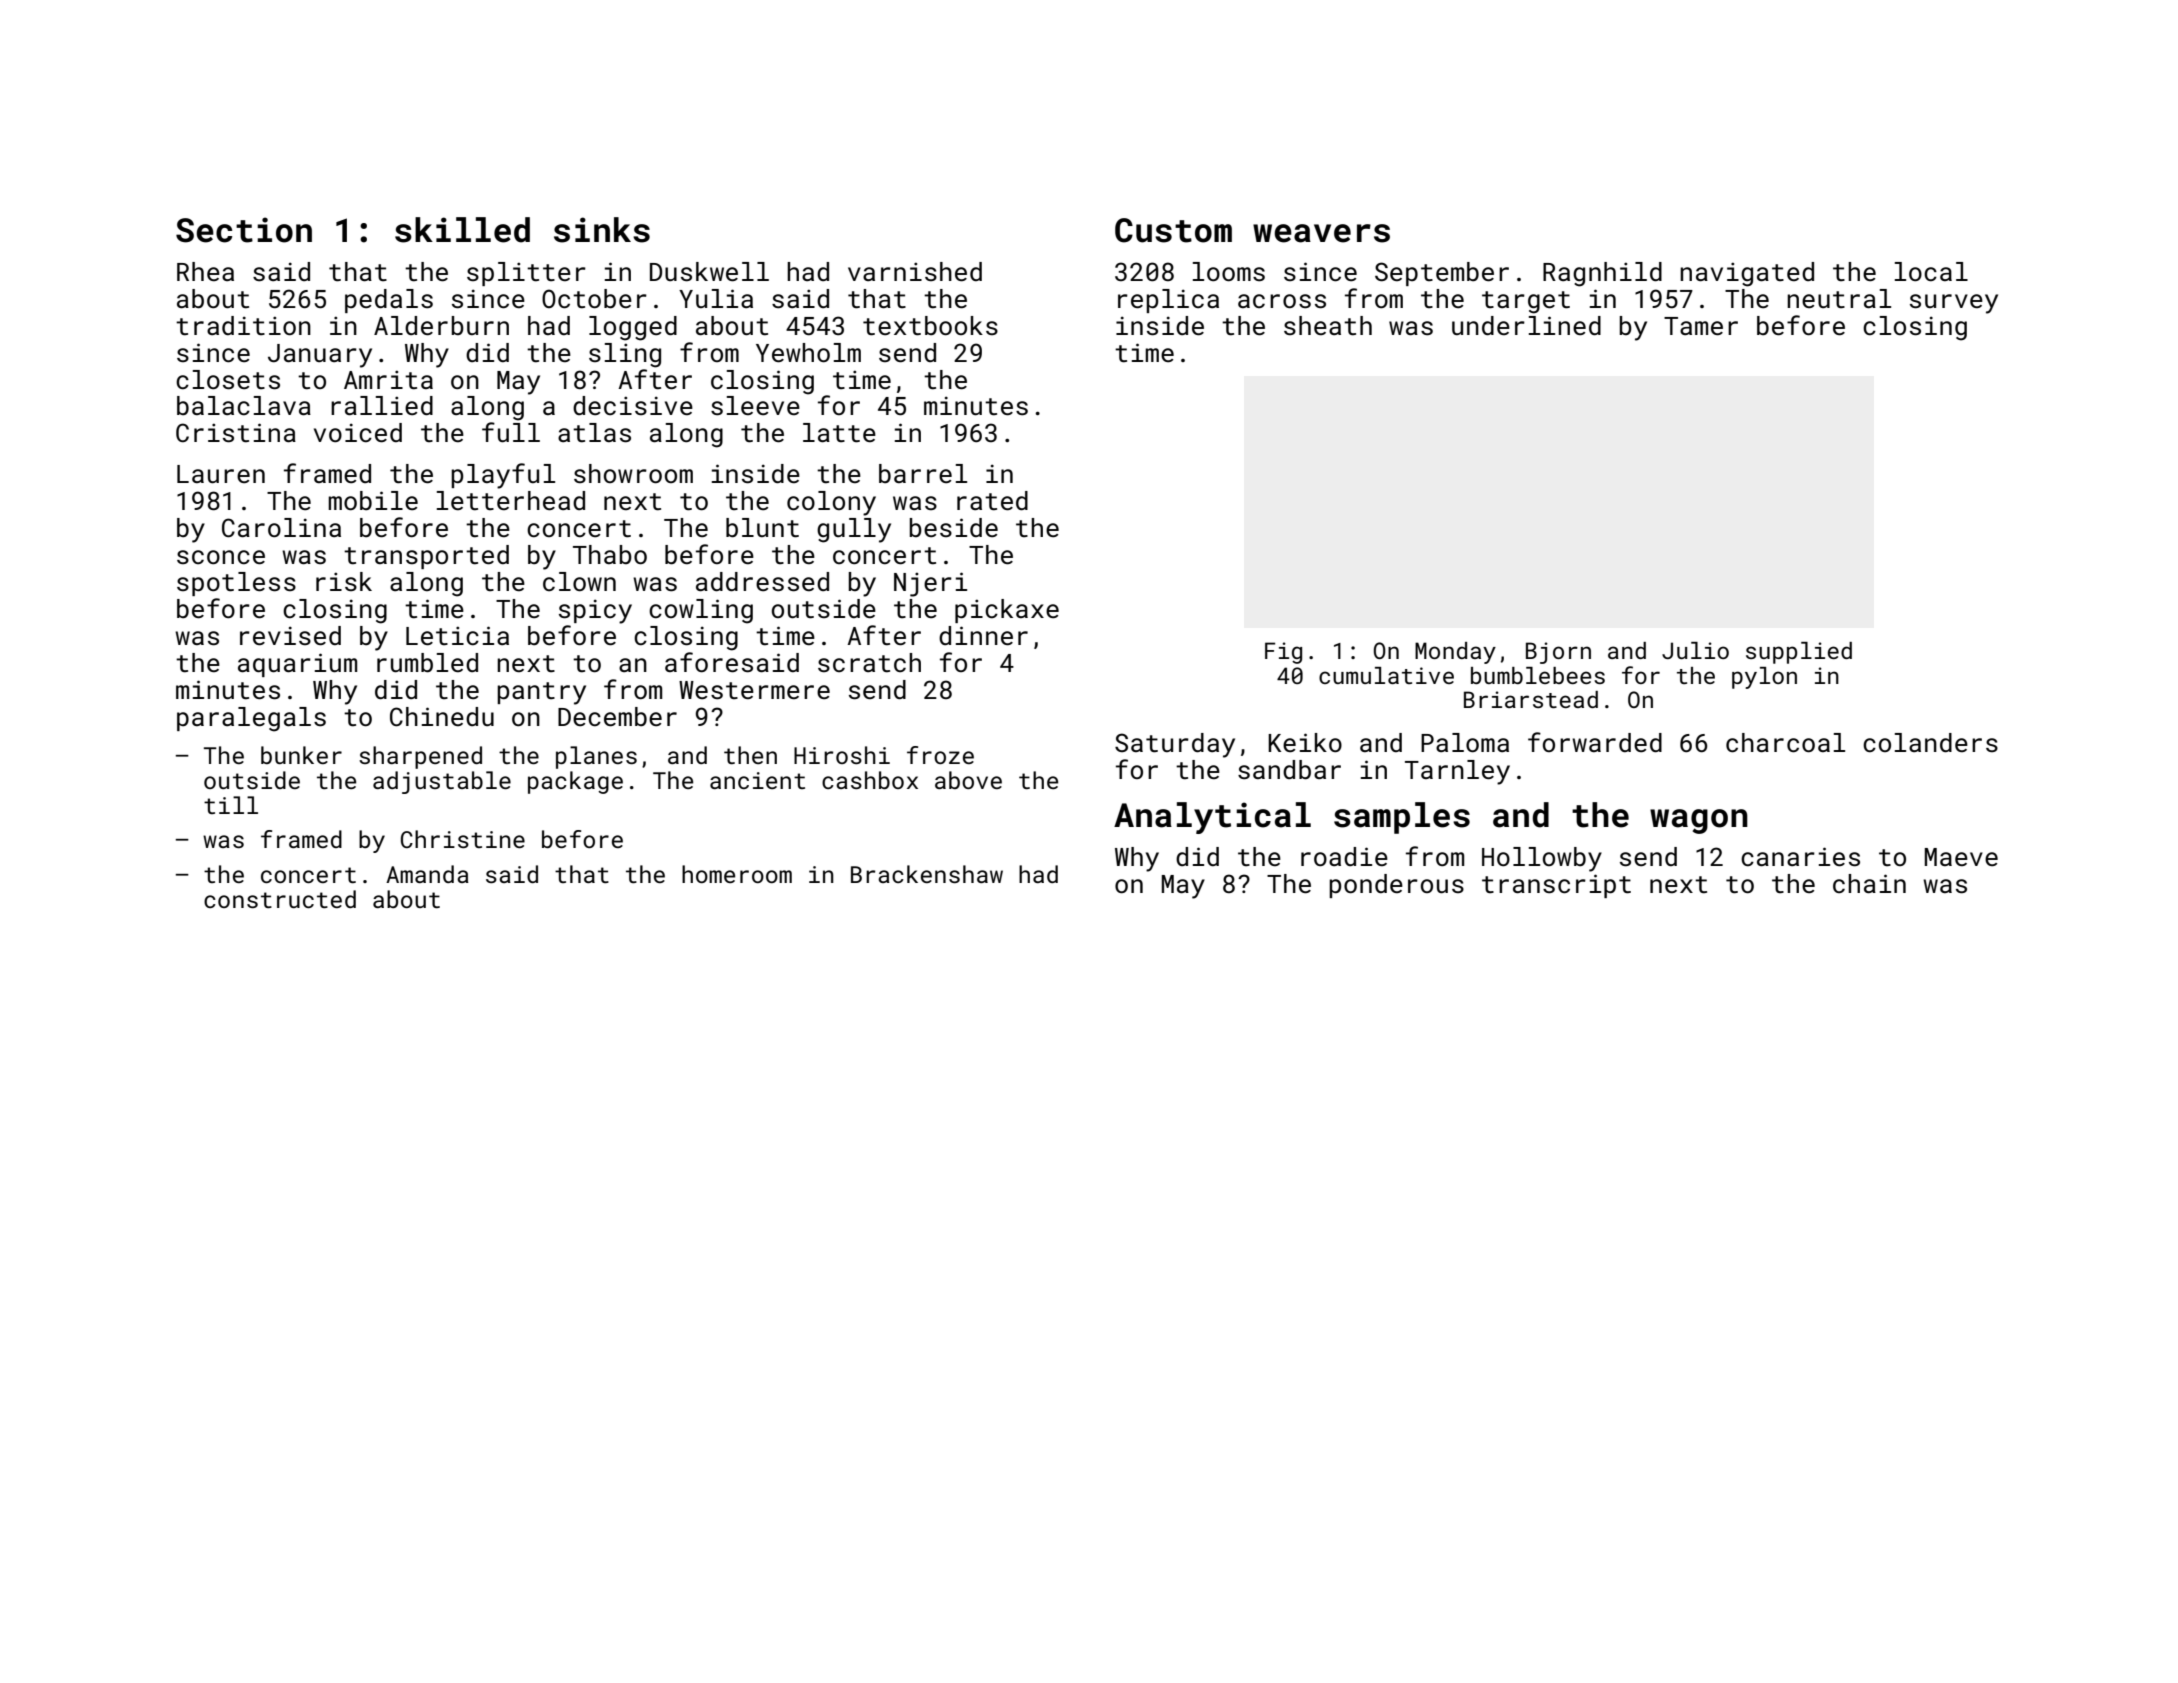 This screenshot has height=1683, width=2178. I want to click on package, so click(575, 782).
